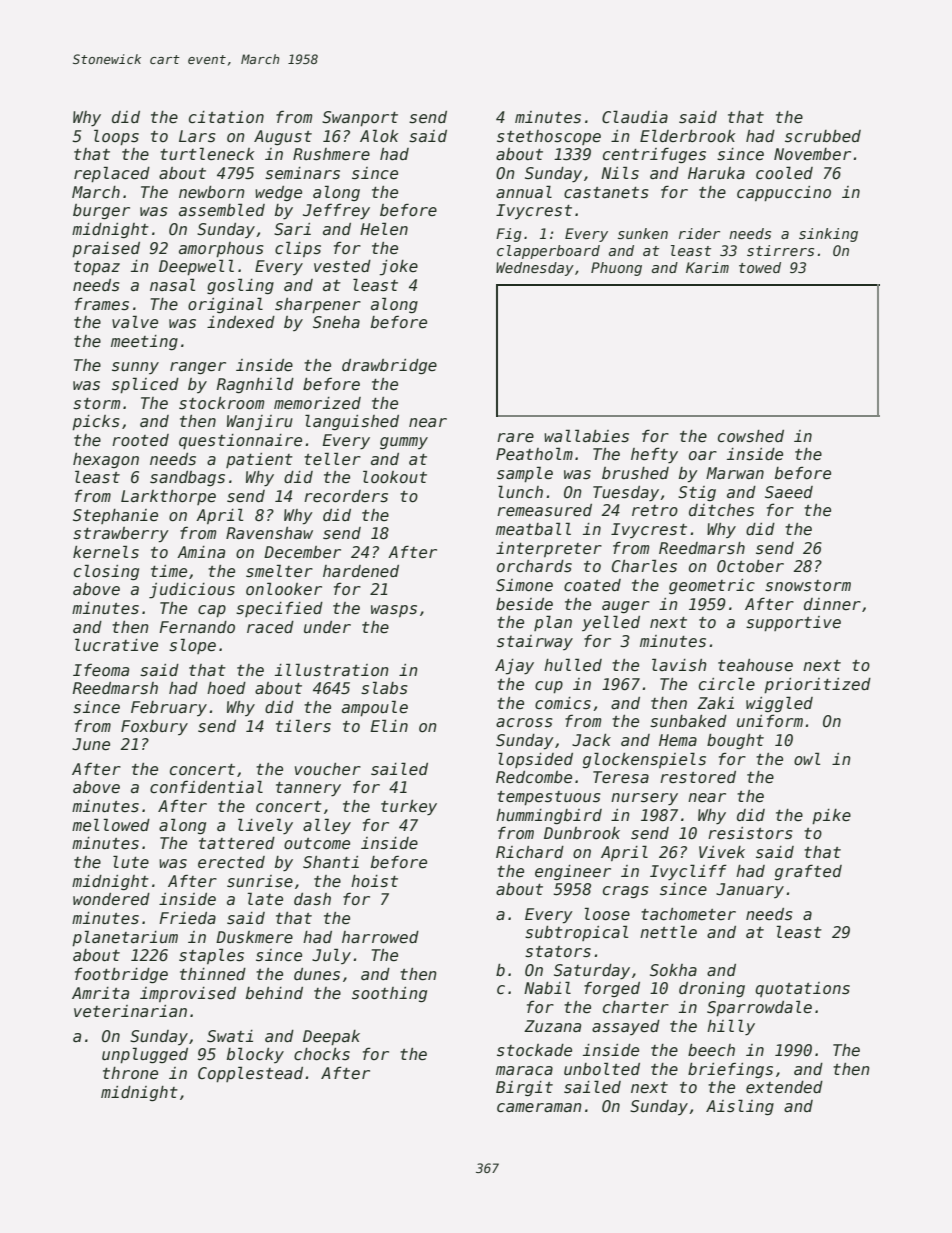 The image size is (952, 1233). I want to click on scrubbed, so click(823, 136).
